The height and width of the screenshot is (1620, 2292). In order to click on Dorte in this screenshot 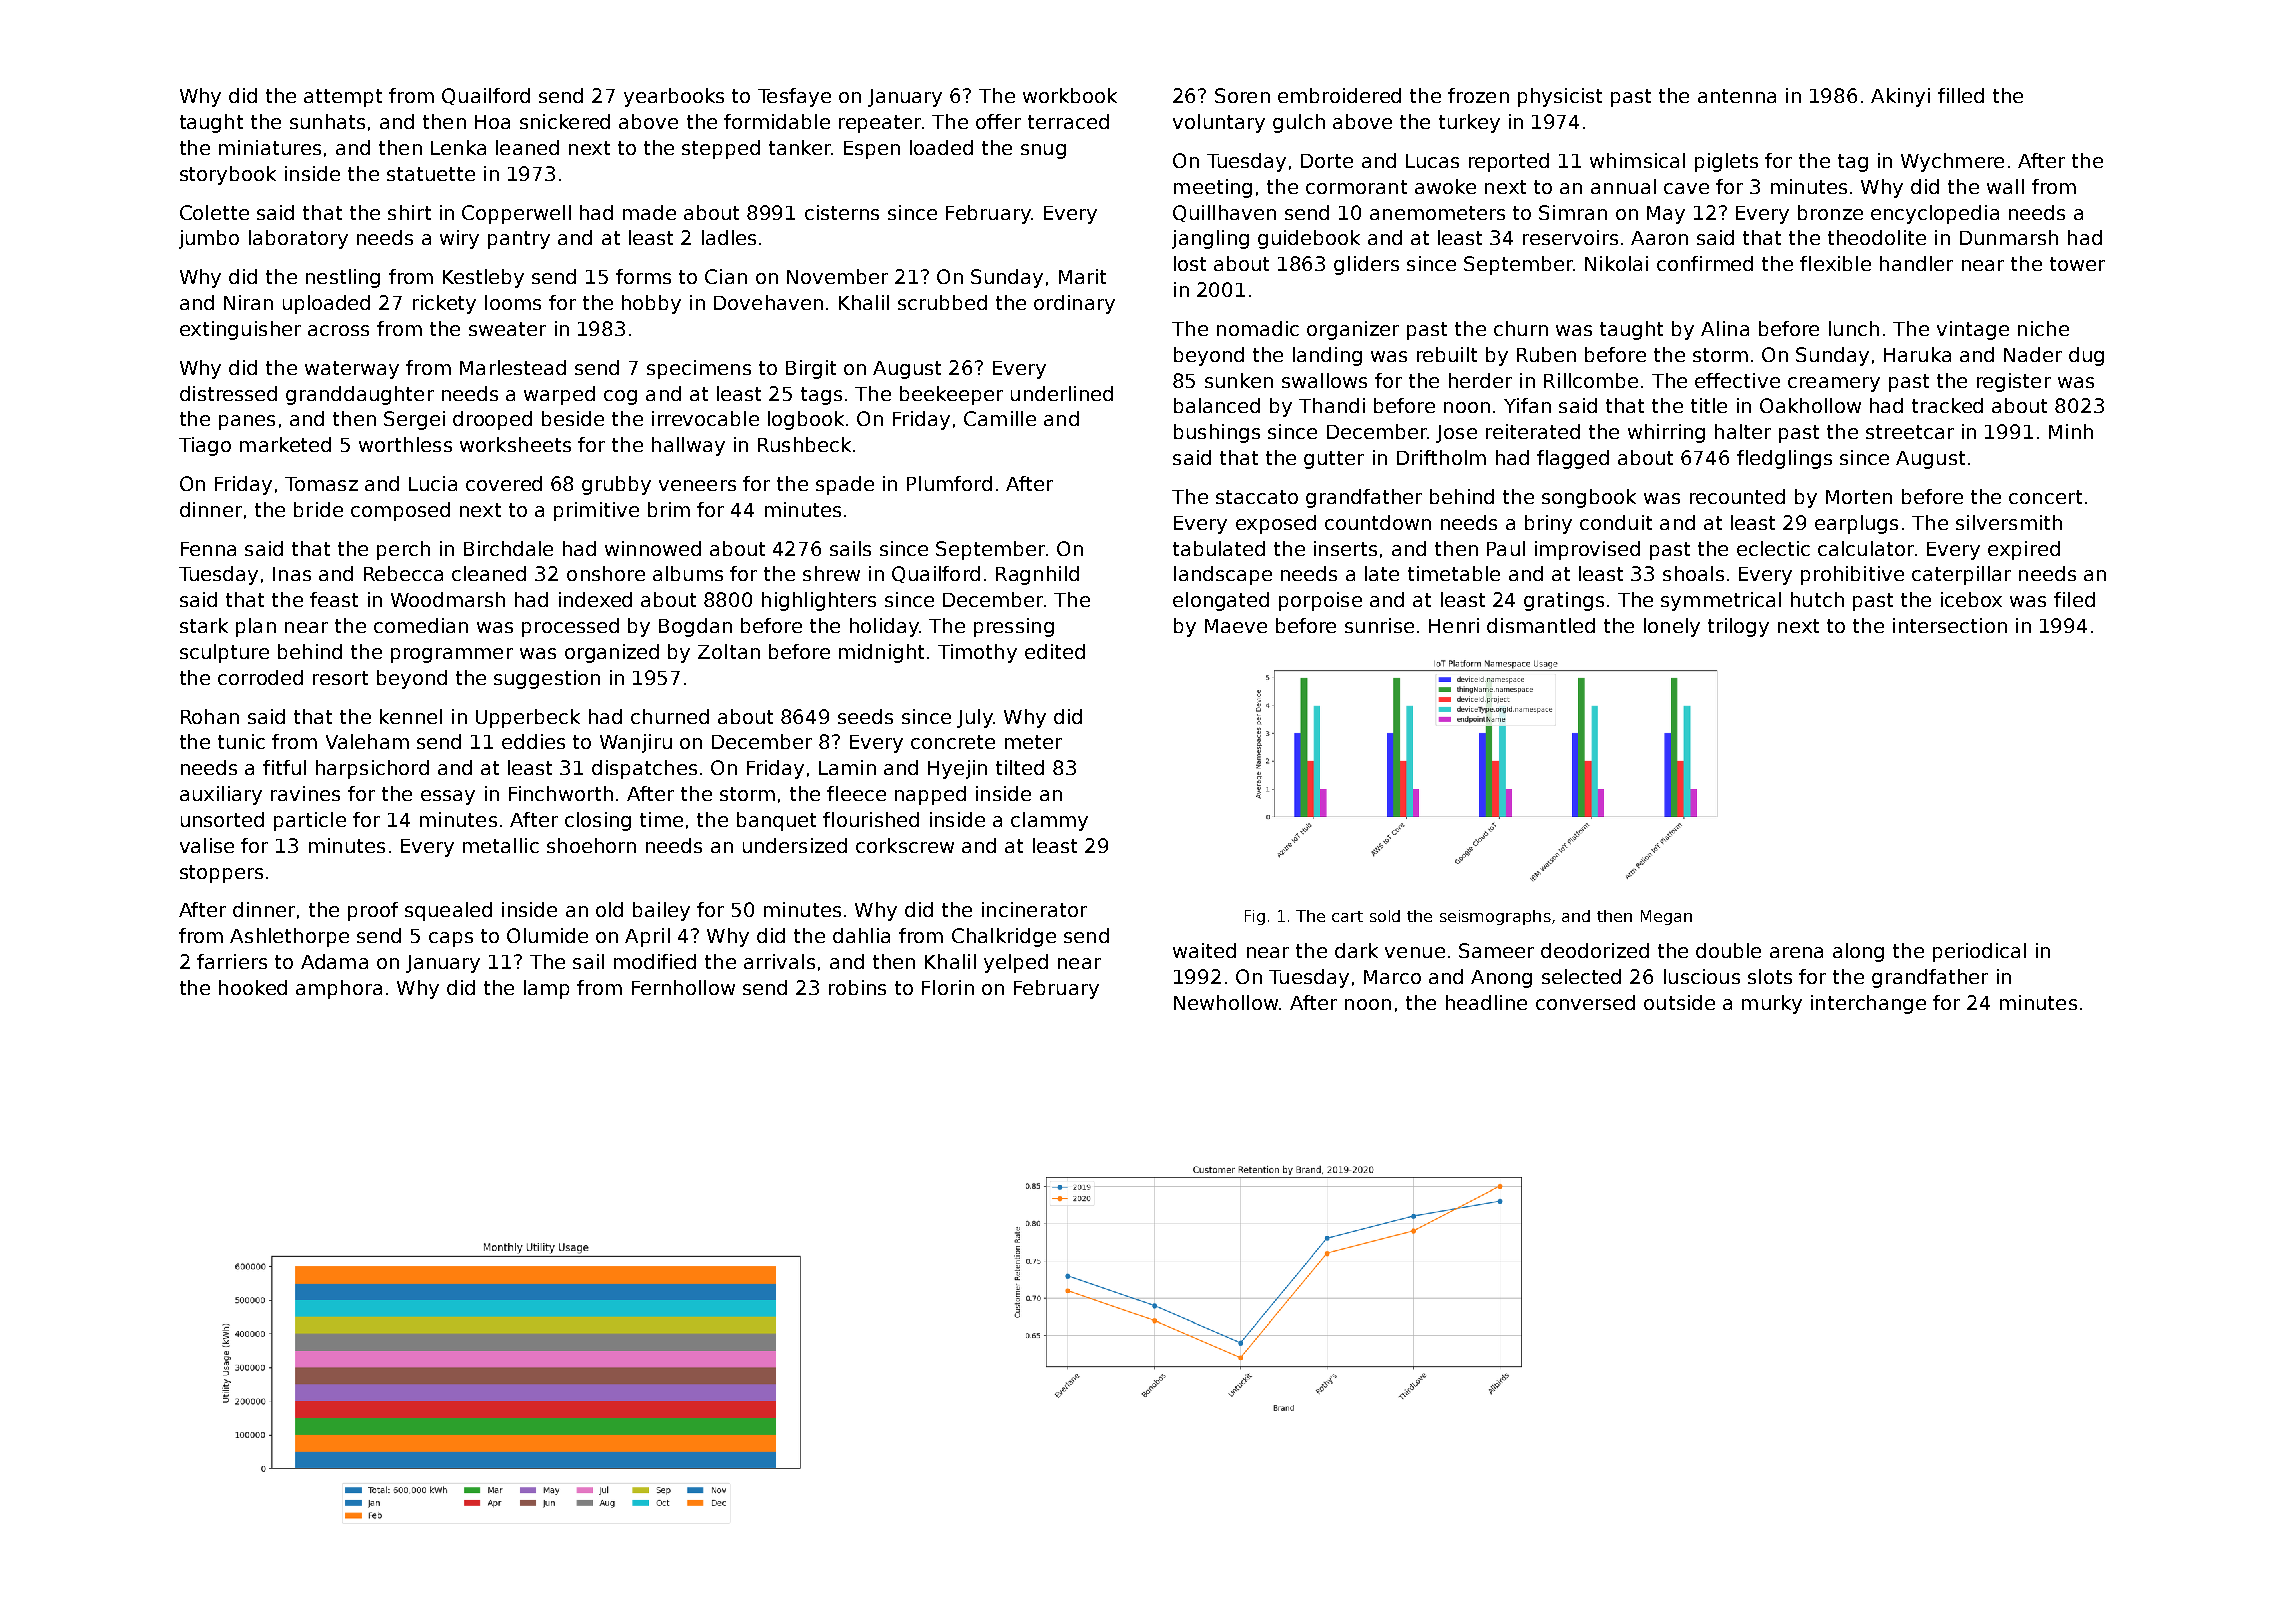, I will do `click(1327, 161)`.
